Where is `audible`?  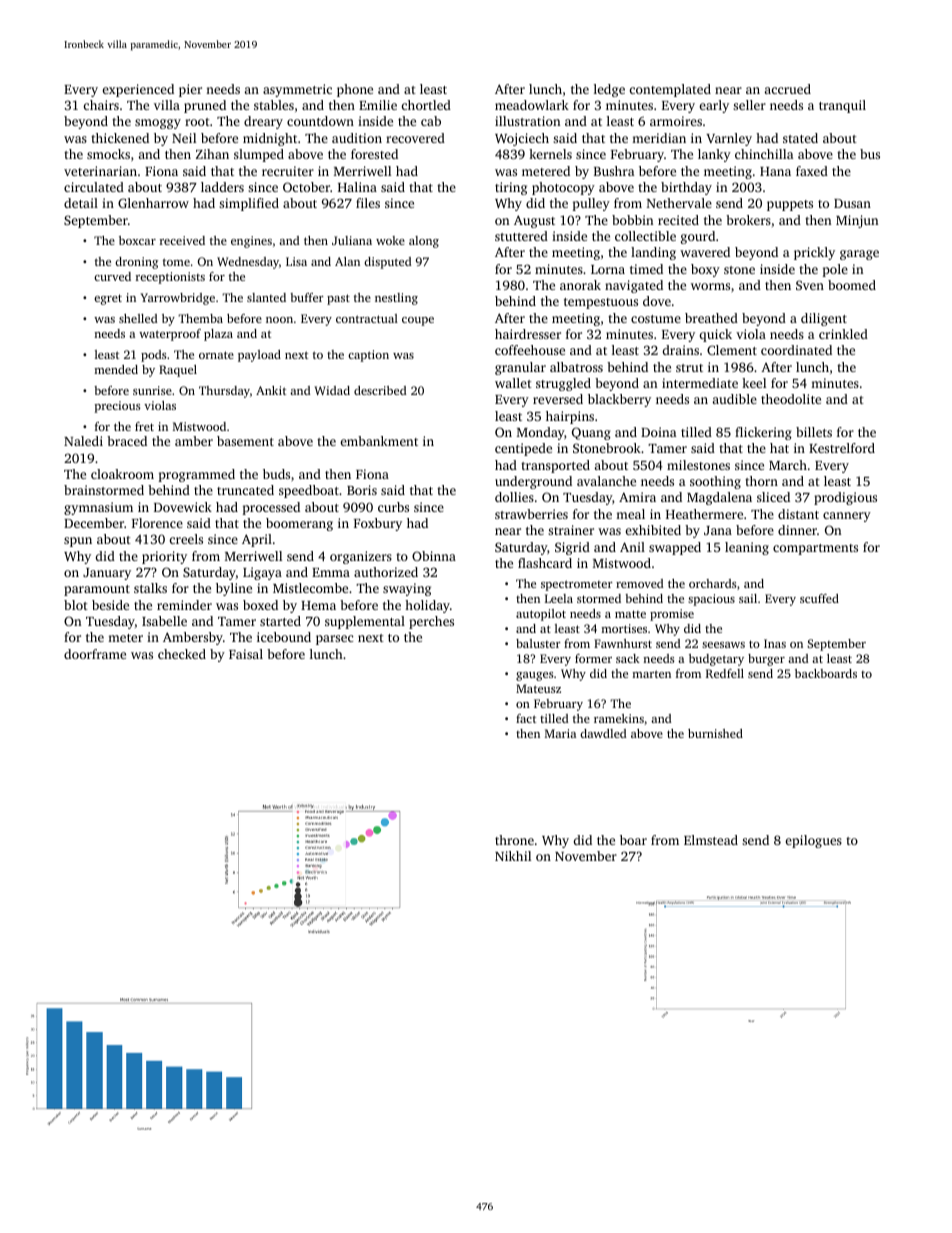
audible is located at coordinates (735, 399).
